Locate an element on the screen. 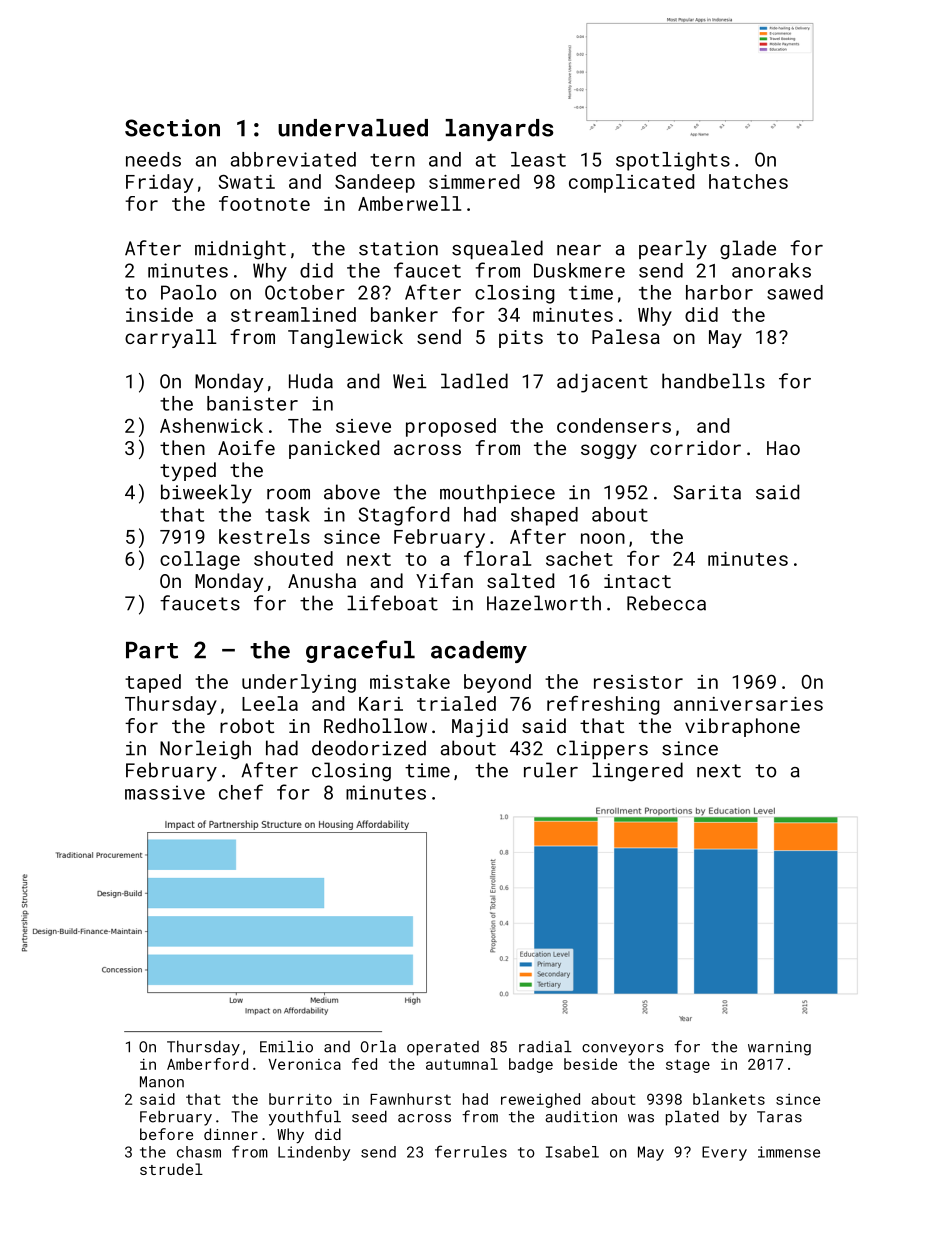 This screenshot has width=952, height=1233. needs is located at coordinates (153, 159).
